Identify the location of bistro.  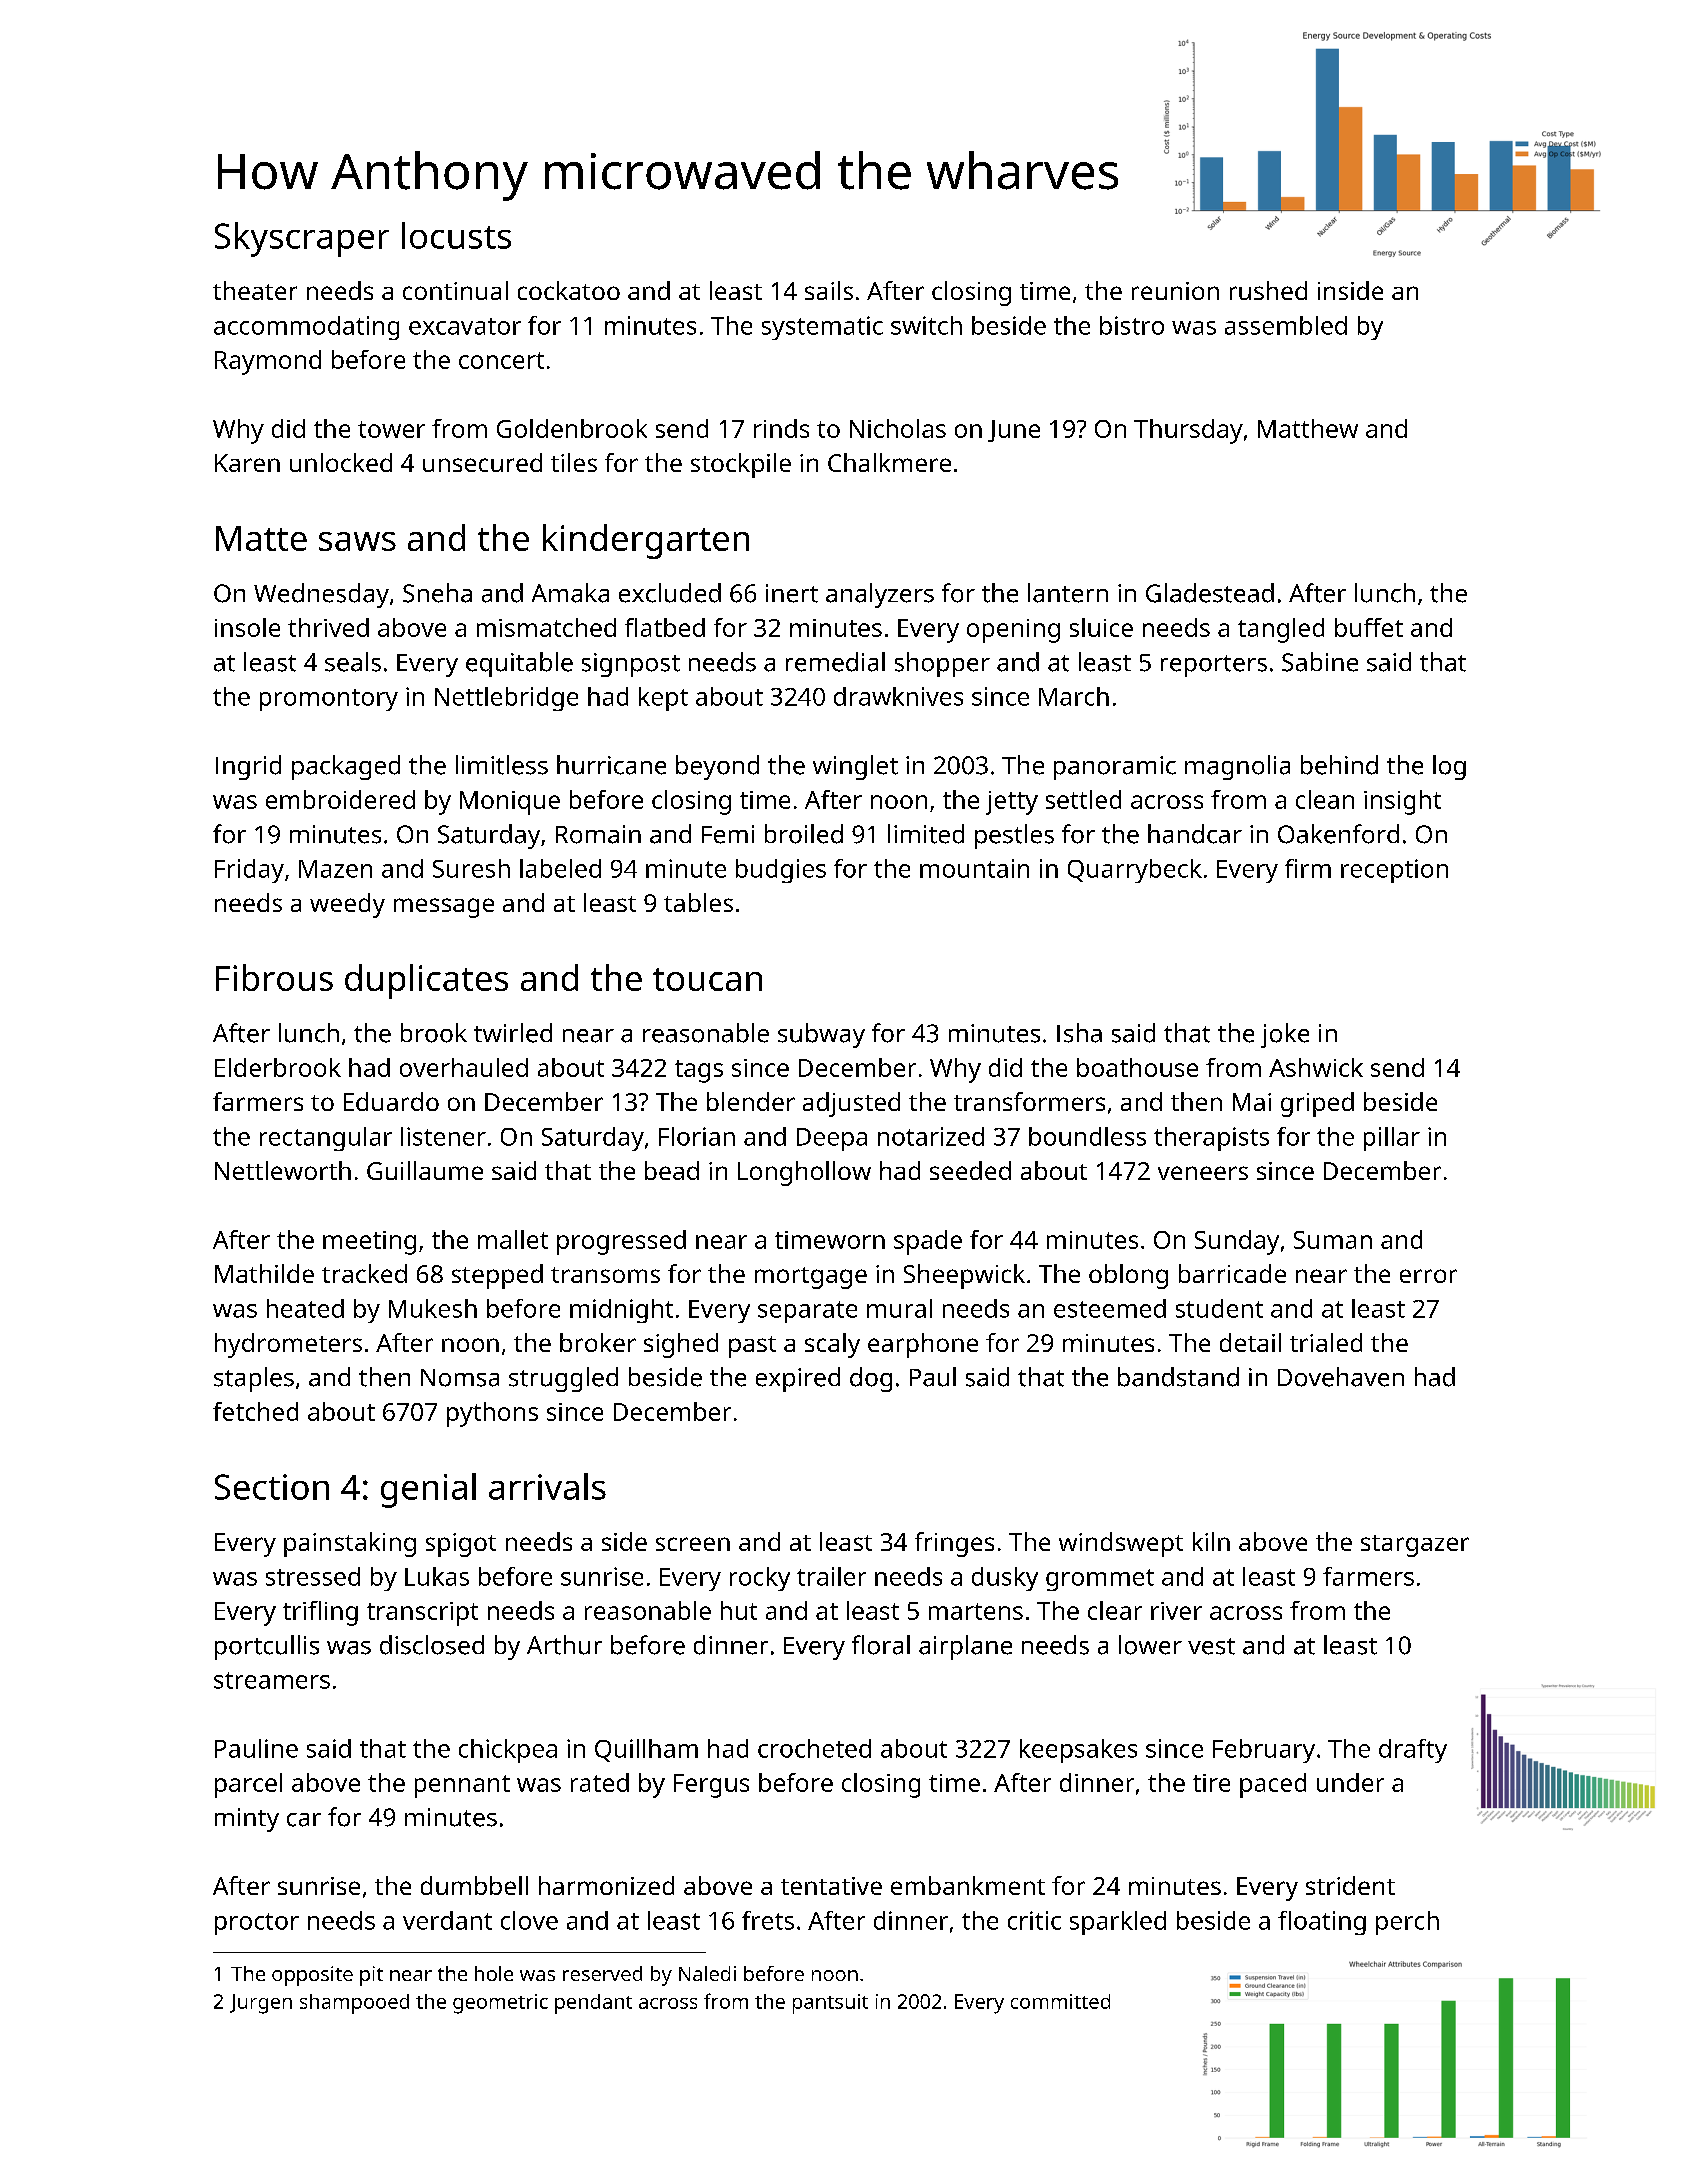
(1132, 325).
